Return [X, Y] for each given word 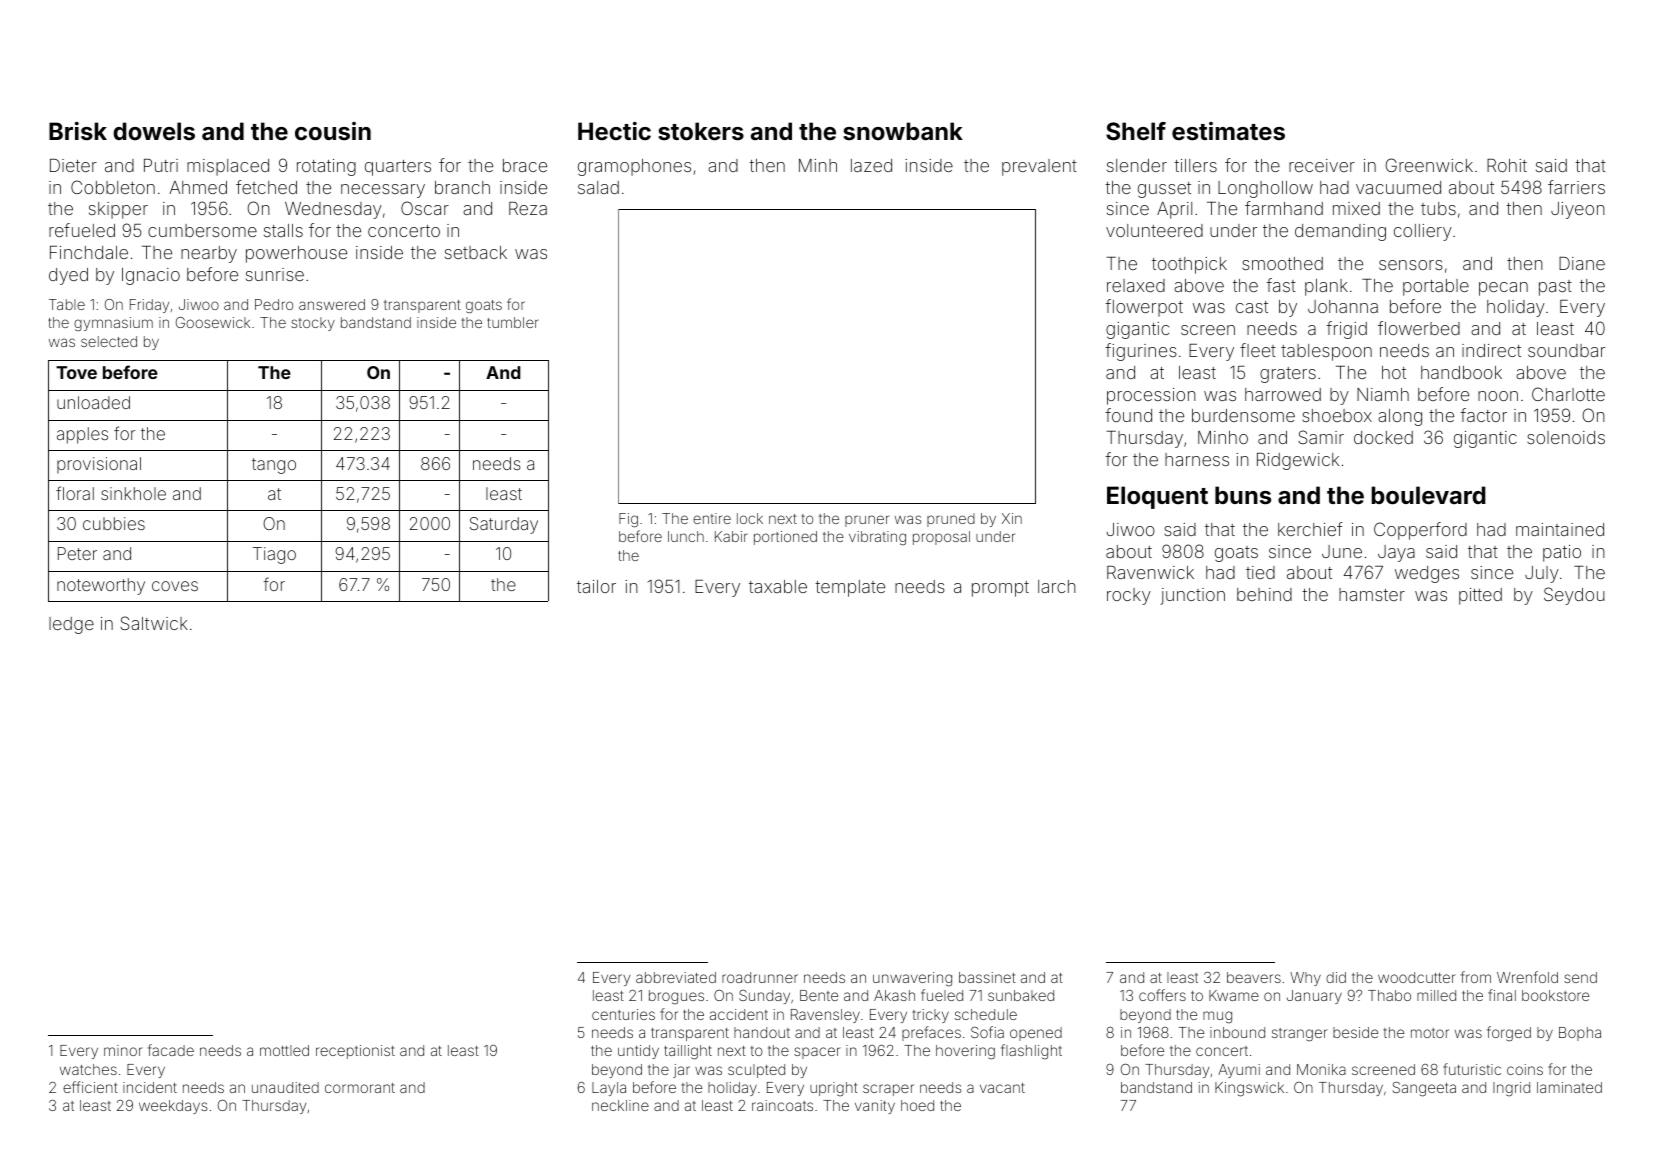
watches [88, 1069]
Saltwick [154, 623]
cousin [333, 131]
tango [274, 466]
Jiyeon [1578, 210]
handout [762, 1032]
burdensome [1243, 415]
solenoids [1566, 437]
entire [712, 518]
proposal [941, 538]
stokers [701, 131]
